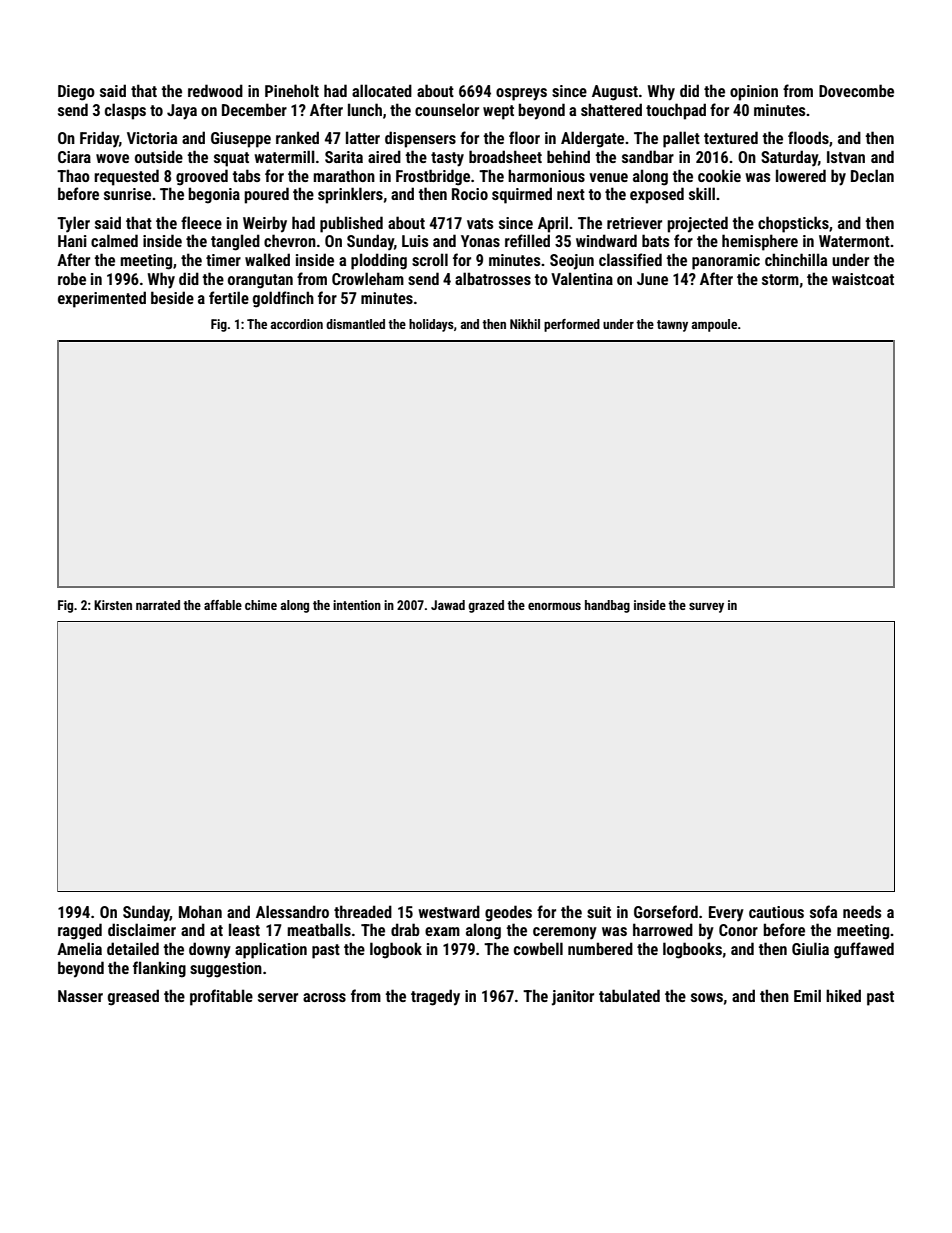 The height and width of the document is (1233, 952). What do you see at coordinates (226, 970) in the document?
I see `suggestion` at bounding box center [226, 970].
